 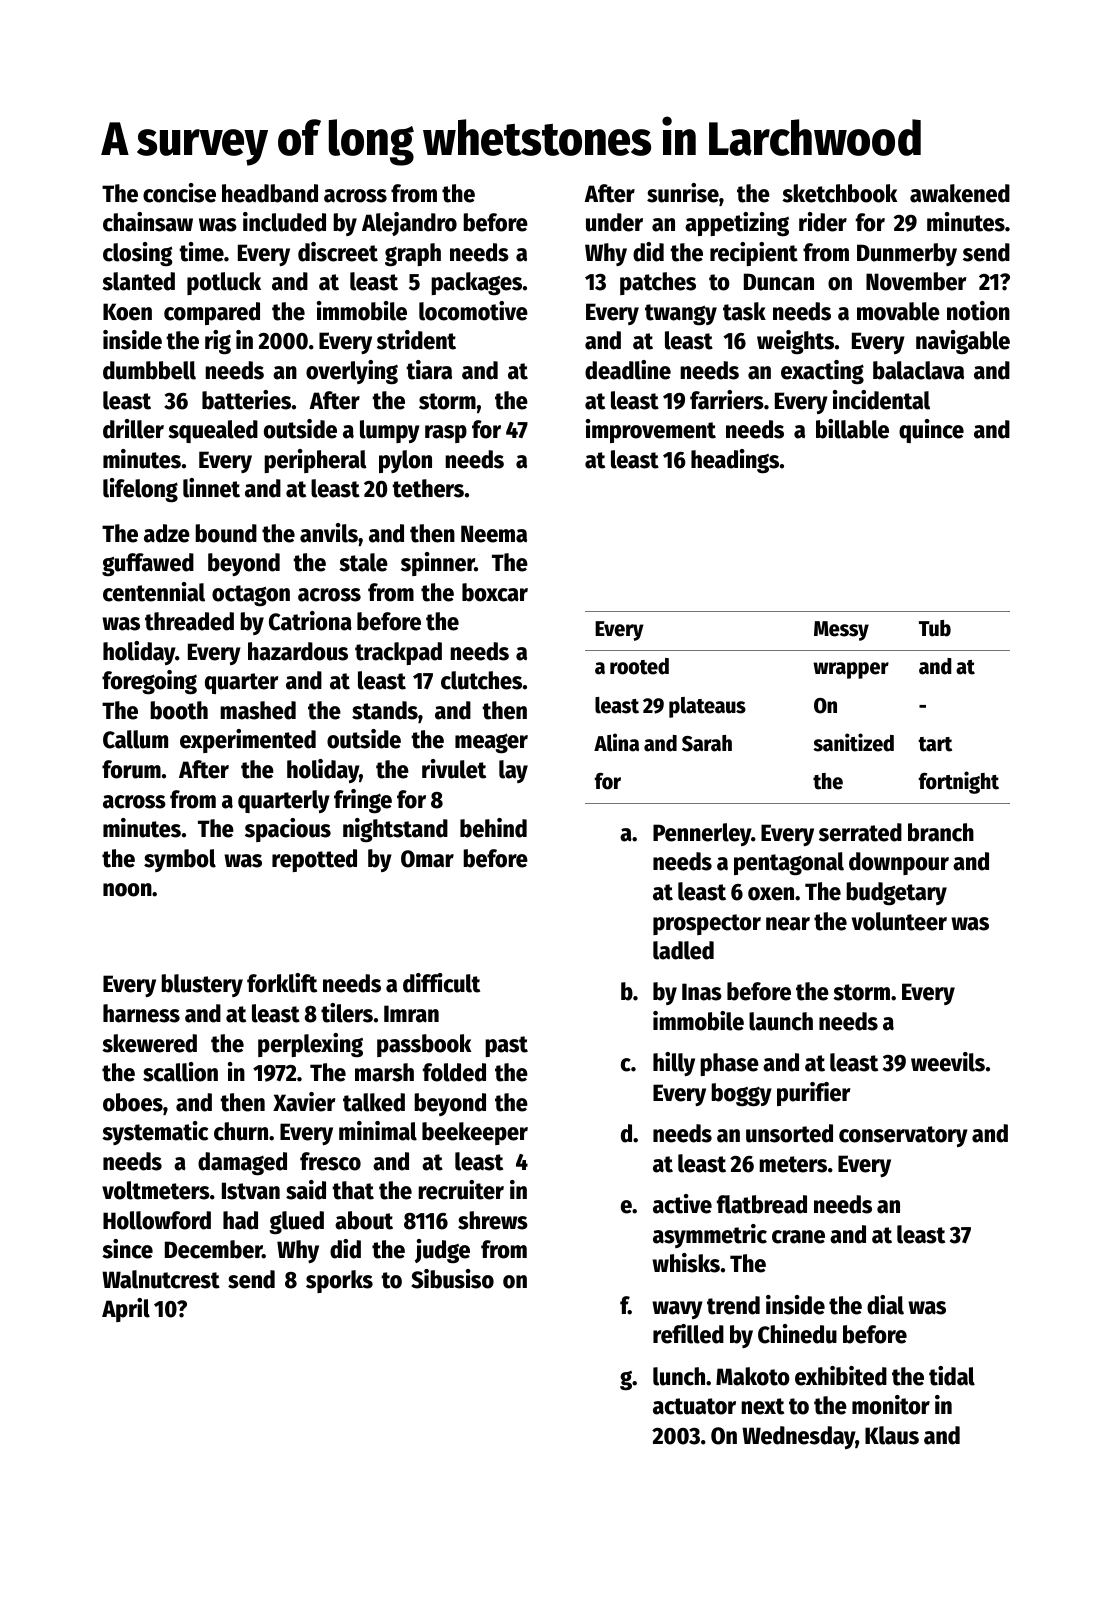 What do you see at coordinates (138, 281) in the document?
I see `slanted` at bounding box center [138, 281].
